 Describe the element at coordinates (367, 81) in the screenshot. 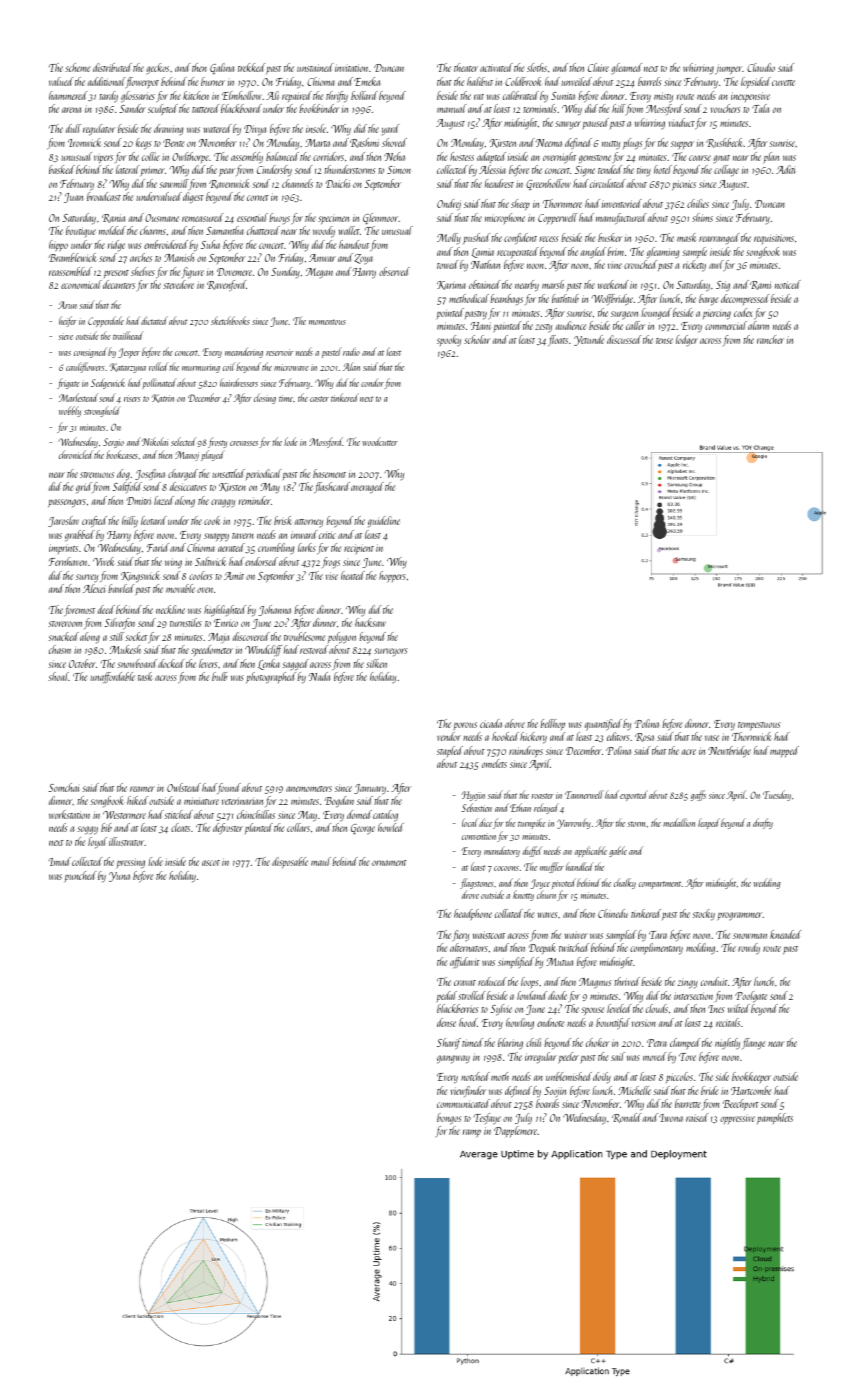

I see `Emeka` at that location.
